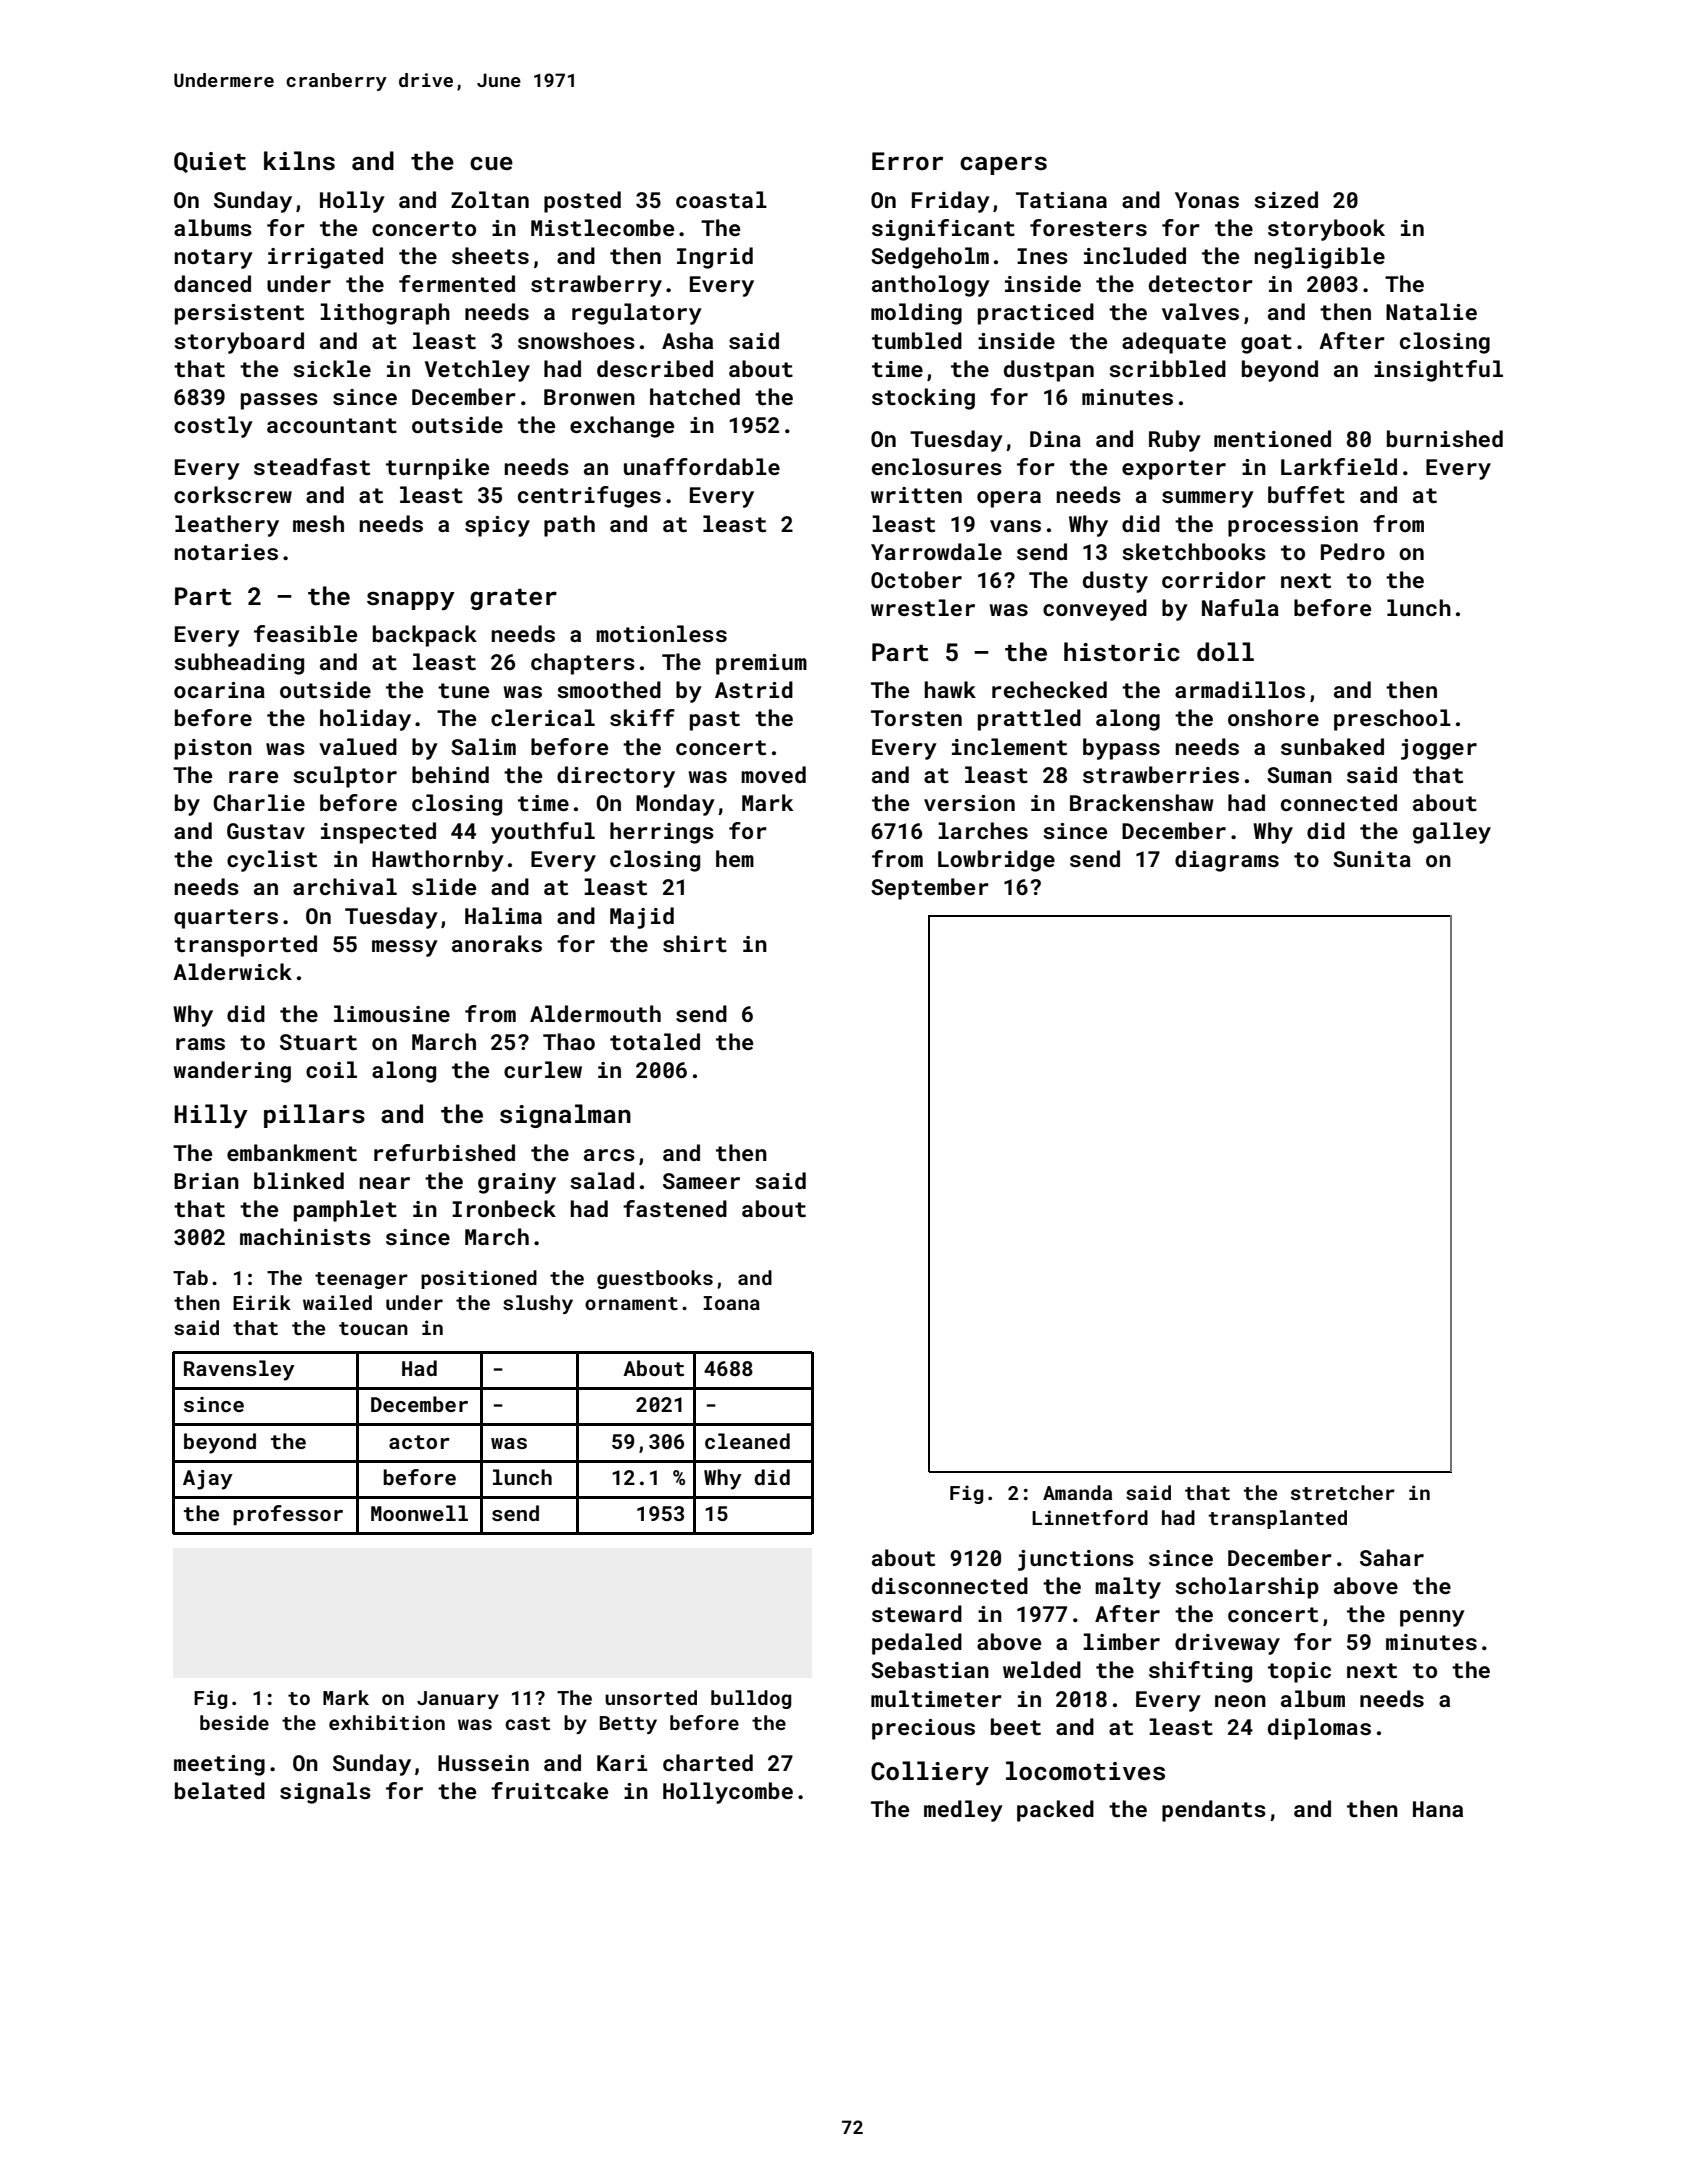 The image size is (1683, 2178). Describe the element at coordinates (596, 286) in the document. I see `strawberry` at that location.
